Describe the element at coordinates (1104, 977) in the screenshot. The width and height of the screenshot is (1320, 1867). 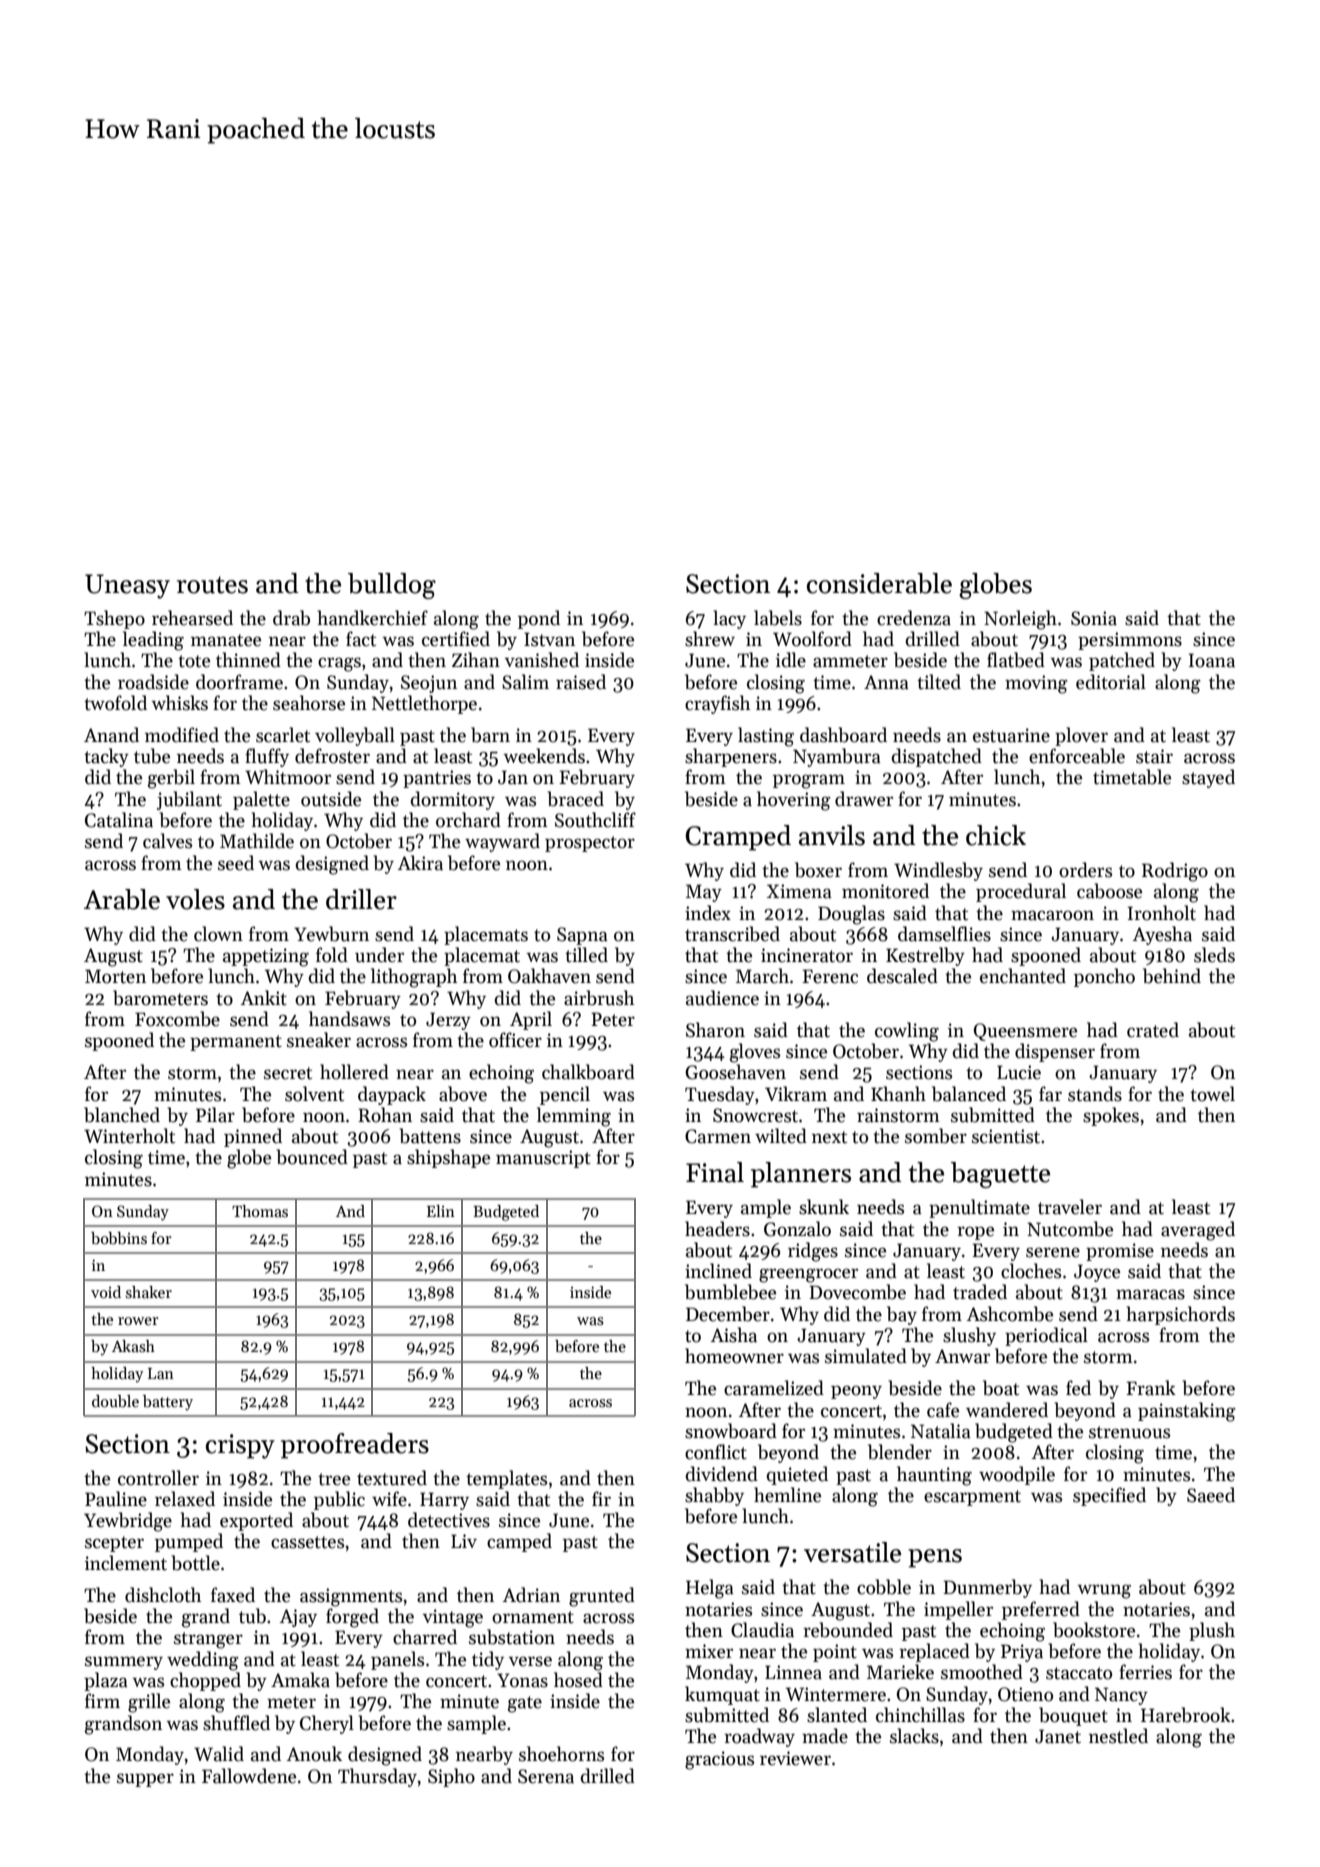
I see `poncho` at that location.
